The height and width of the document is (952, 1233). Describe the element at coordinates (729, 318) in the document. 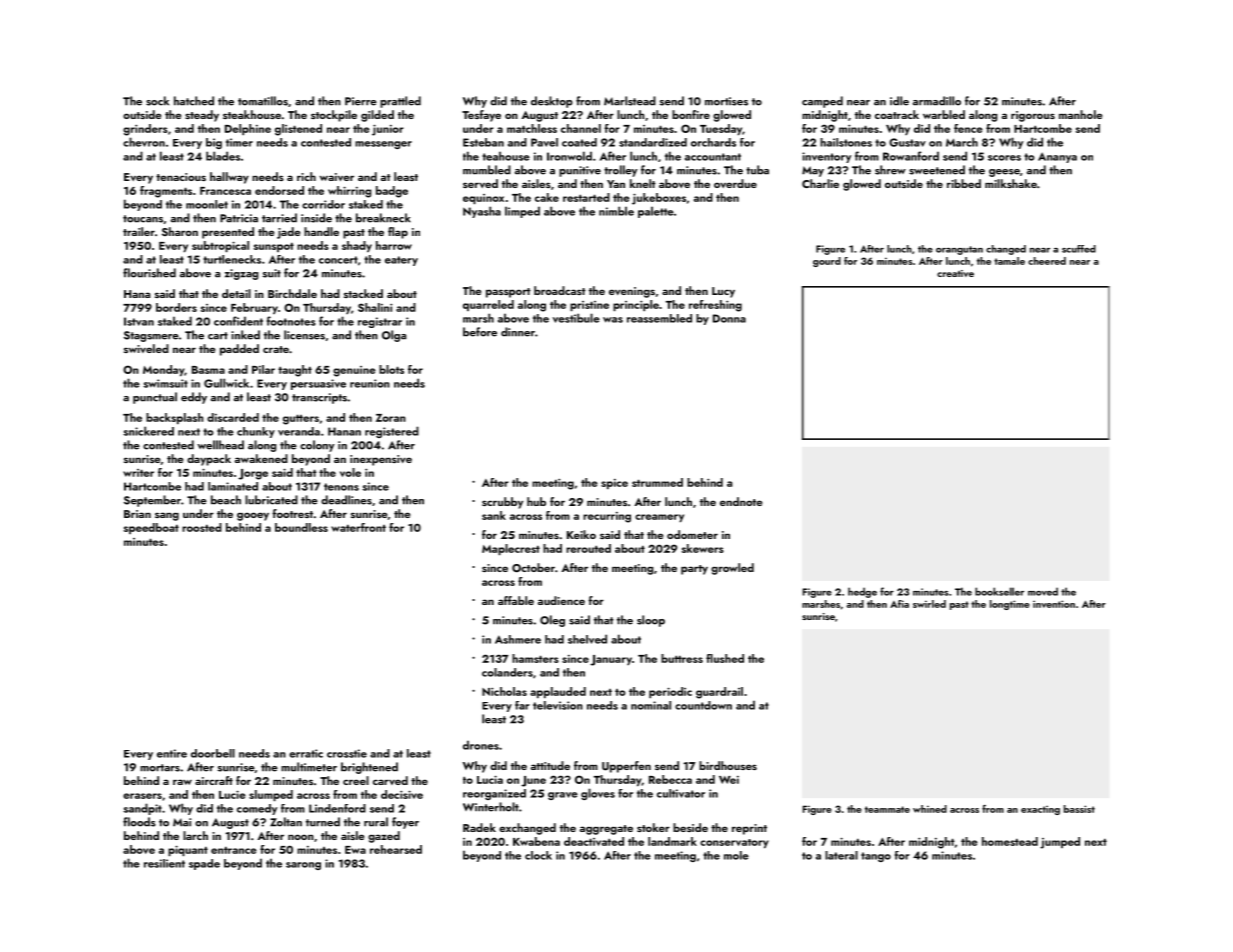

I see `Donna` at that location.
